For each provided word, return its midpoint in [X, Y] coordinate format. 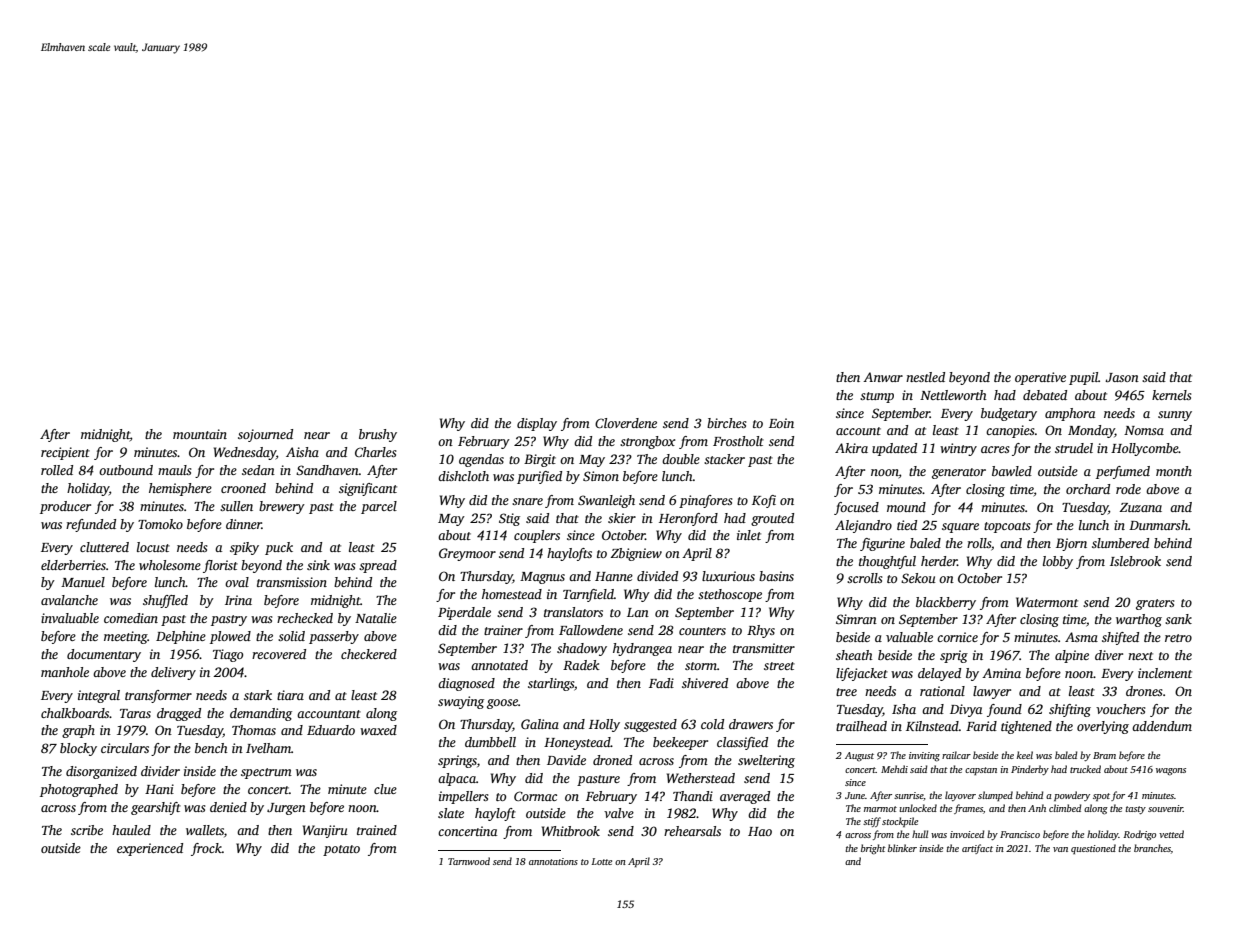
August [859, 756]
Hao [760, 831]
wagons [1171, 772]
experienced [150, 849]
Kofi [764, 501]
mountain [200, 434]
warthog [1139, 620]
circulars [125, 748]
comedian [131, 618]
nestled [925, 377]
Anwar [883, 377]
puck [279, 548]
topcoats [1007, 527]
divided [657, 576]
